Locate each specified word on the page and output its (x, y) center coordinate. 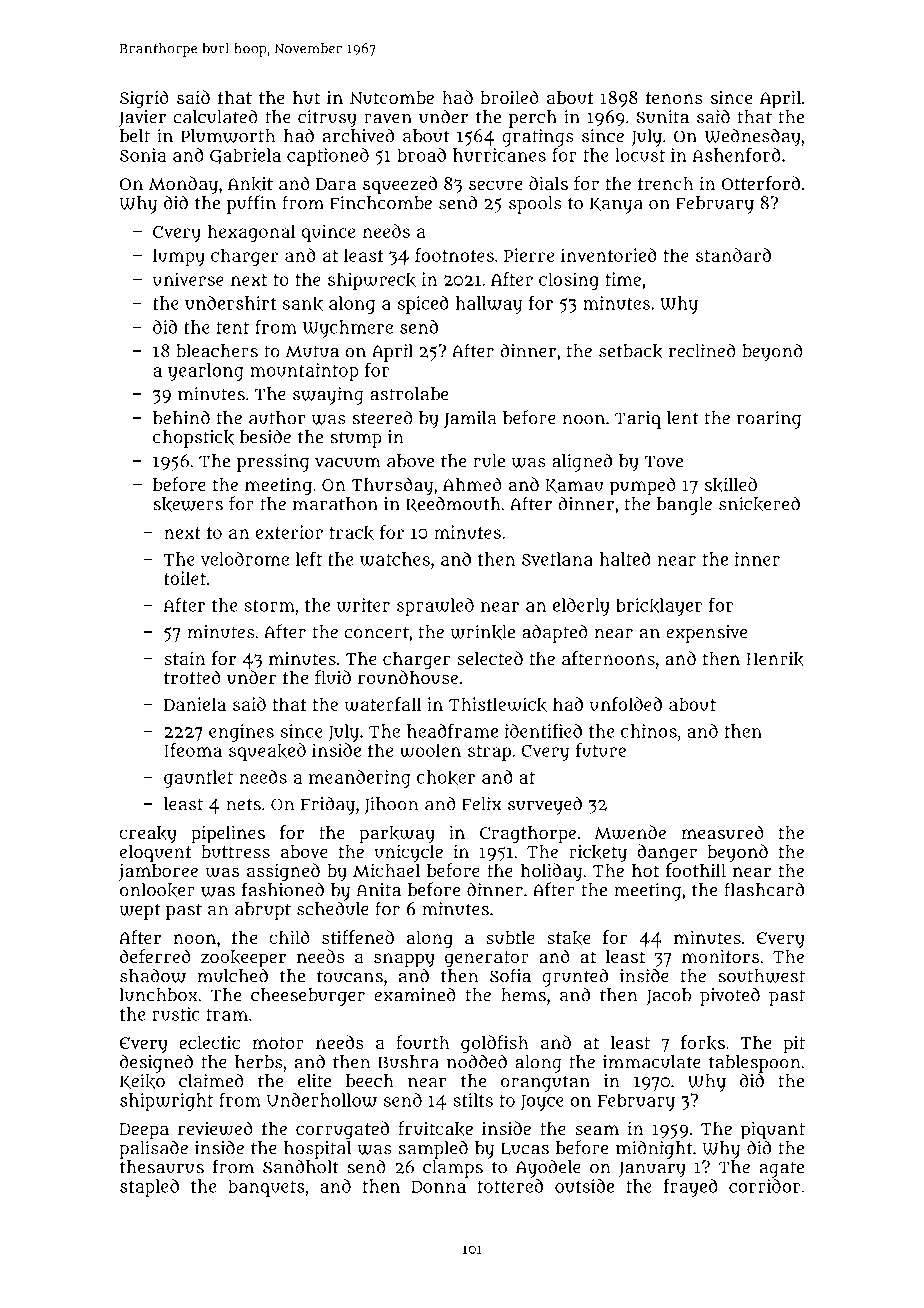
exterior (289, 532)
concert (376, 632)
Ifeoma (193, 750)
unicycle (408, 853)
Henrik (775, 659)
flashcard (764, 889)
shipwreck (372, 281)
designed (156, 1063)
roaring (769, 420)
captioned (328, 157)
